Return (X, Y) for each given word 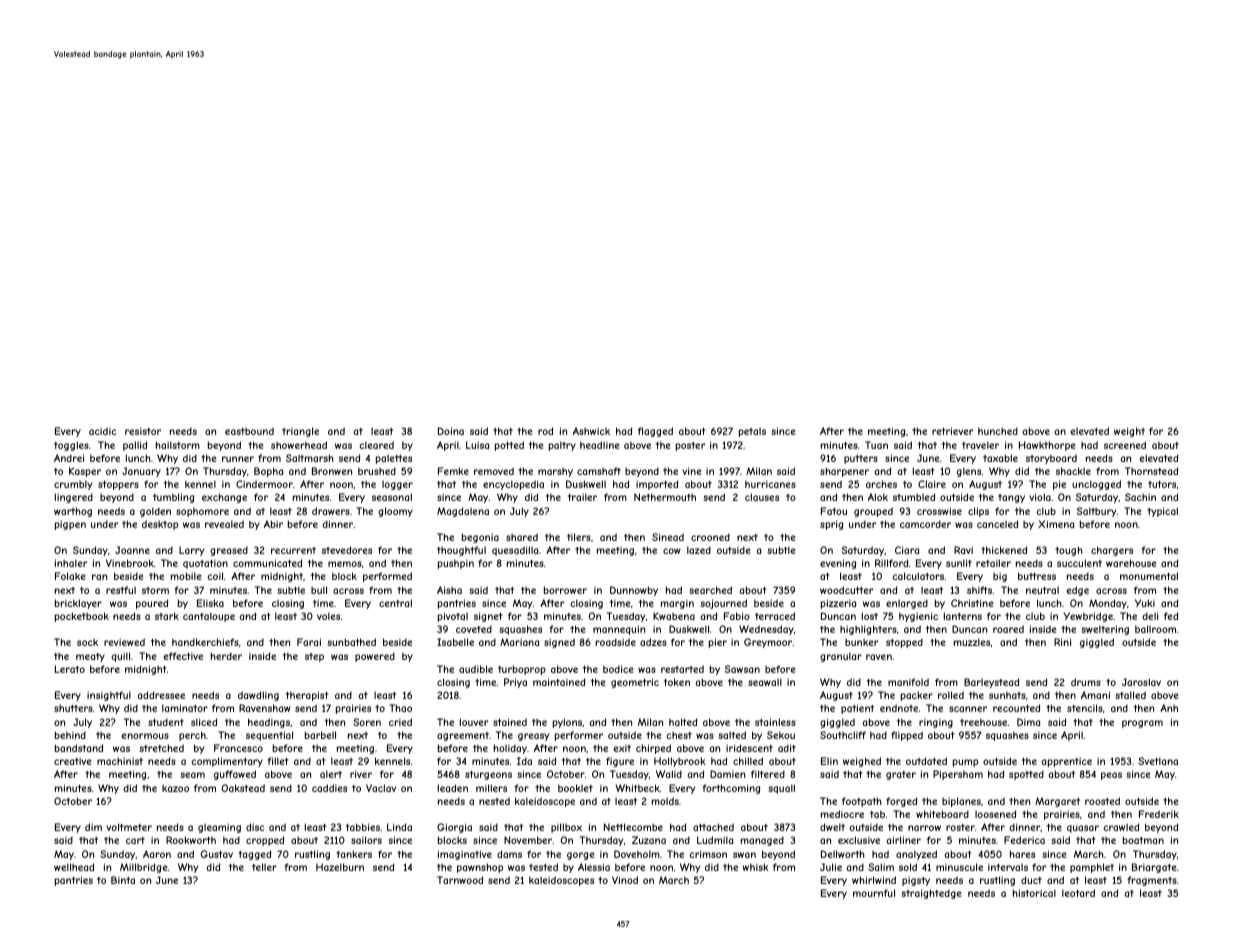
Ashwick (591, 431)
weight (1129, 432)
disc (255, 827)
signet (488, 617)
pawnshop (480, 868)
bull (319, 590)
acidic (102, 431)
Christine (972, 603)
